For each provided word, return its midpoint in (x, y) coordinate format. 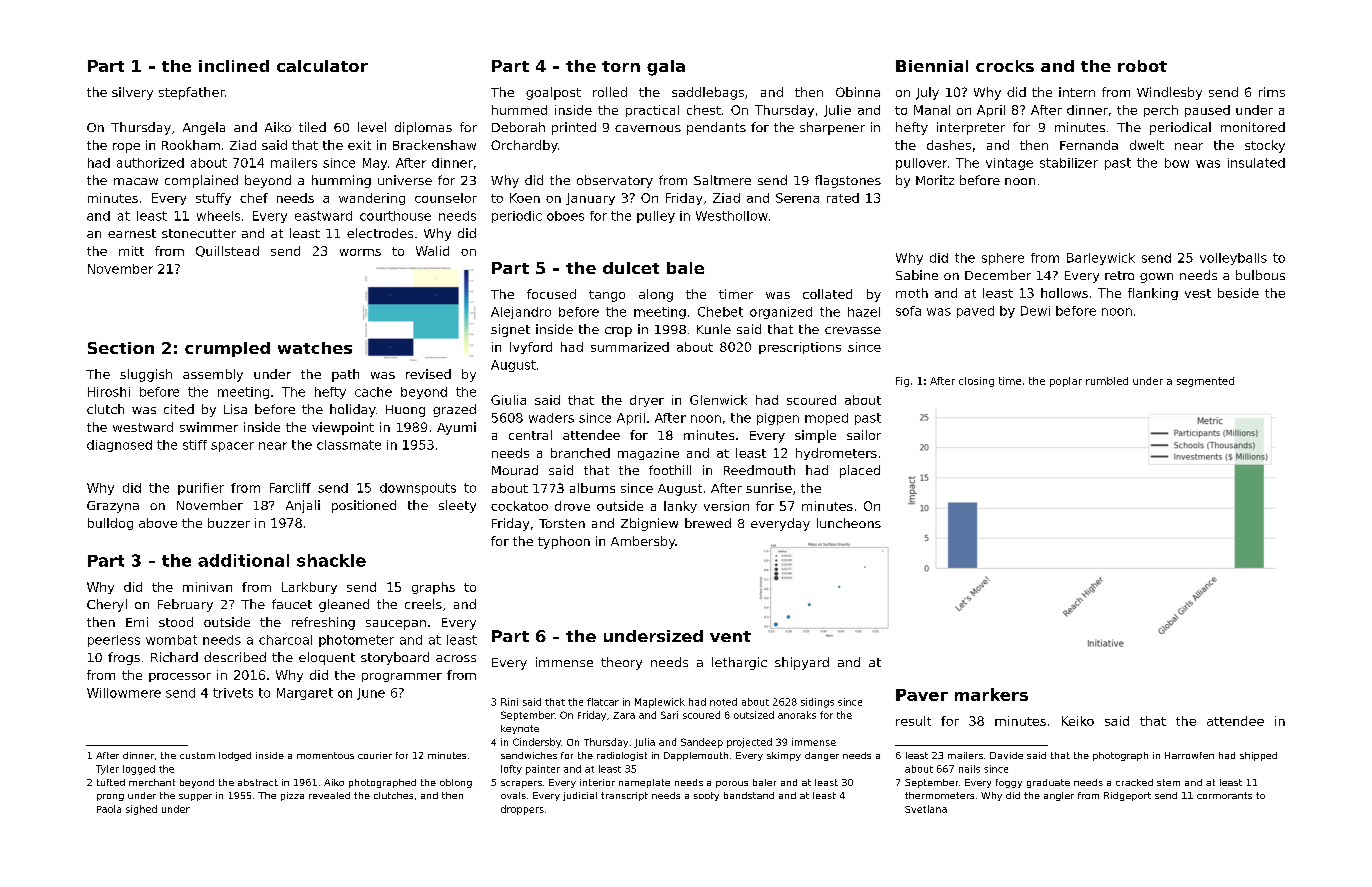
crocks (1005, 66)
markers (991, 694)
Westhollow (732, 216)
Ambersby (643, 542)
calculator (322, 66)
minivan (207, 587)
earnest (132, 233)
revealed (329, 795)
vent (730, 636)
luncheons (849, 523)
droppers (522, 810)
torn (621, 66)
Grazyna (113, 507)
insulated (1256, 163)
